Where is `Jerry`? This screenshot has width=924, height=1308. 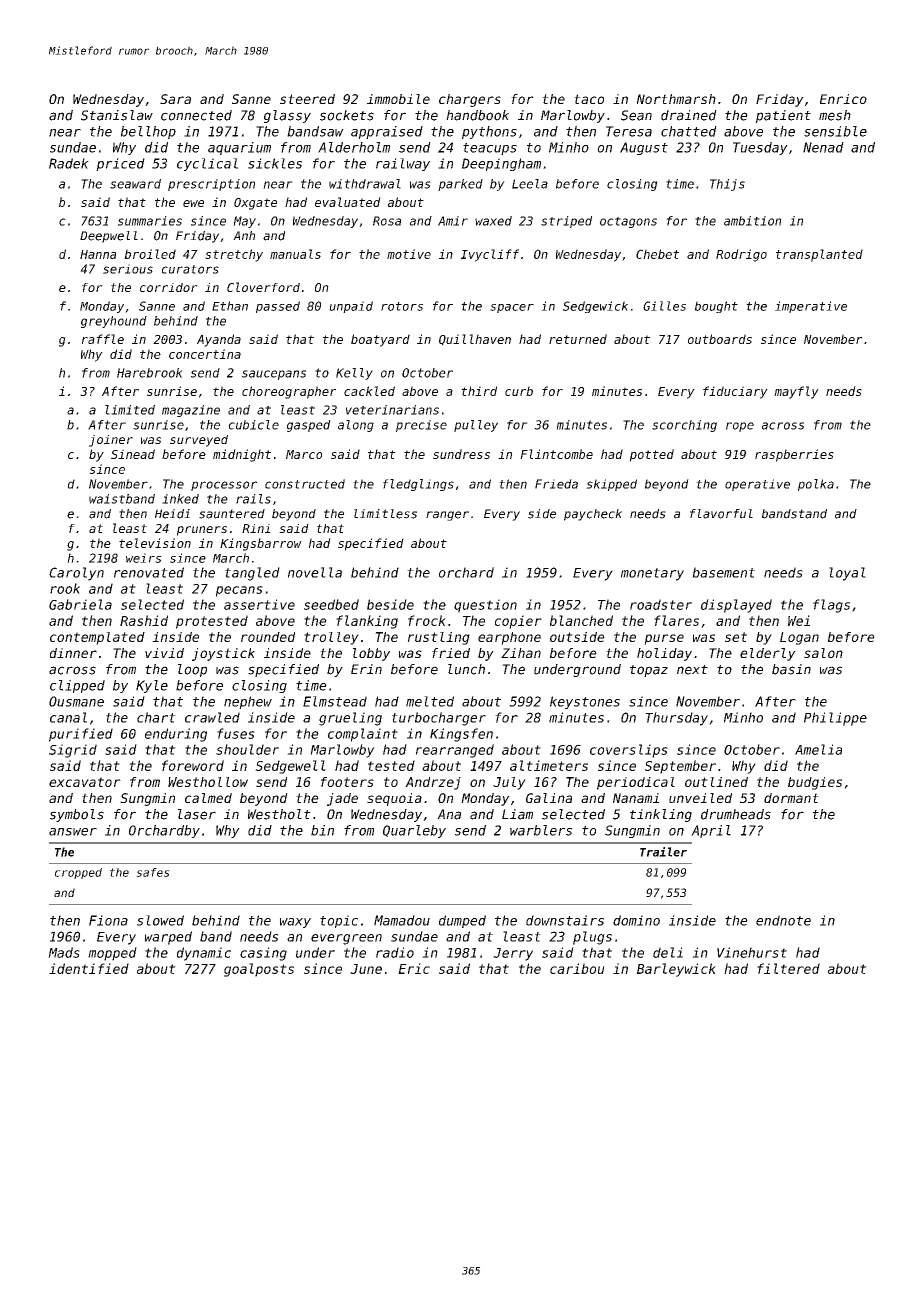 Jerry is located at coordinates (513, 954).
